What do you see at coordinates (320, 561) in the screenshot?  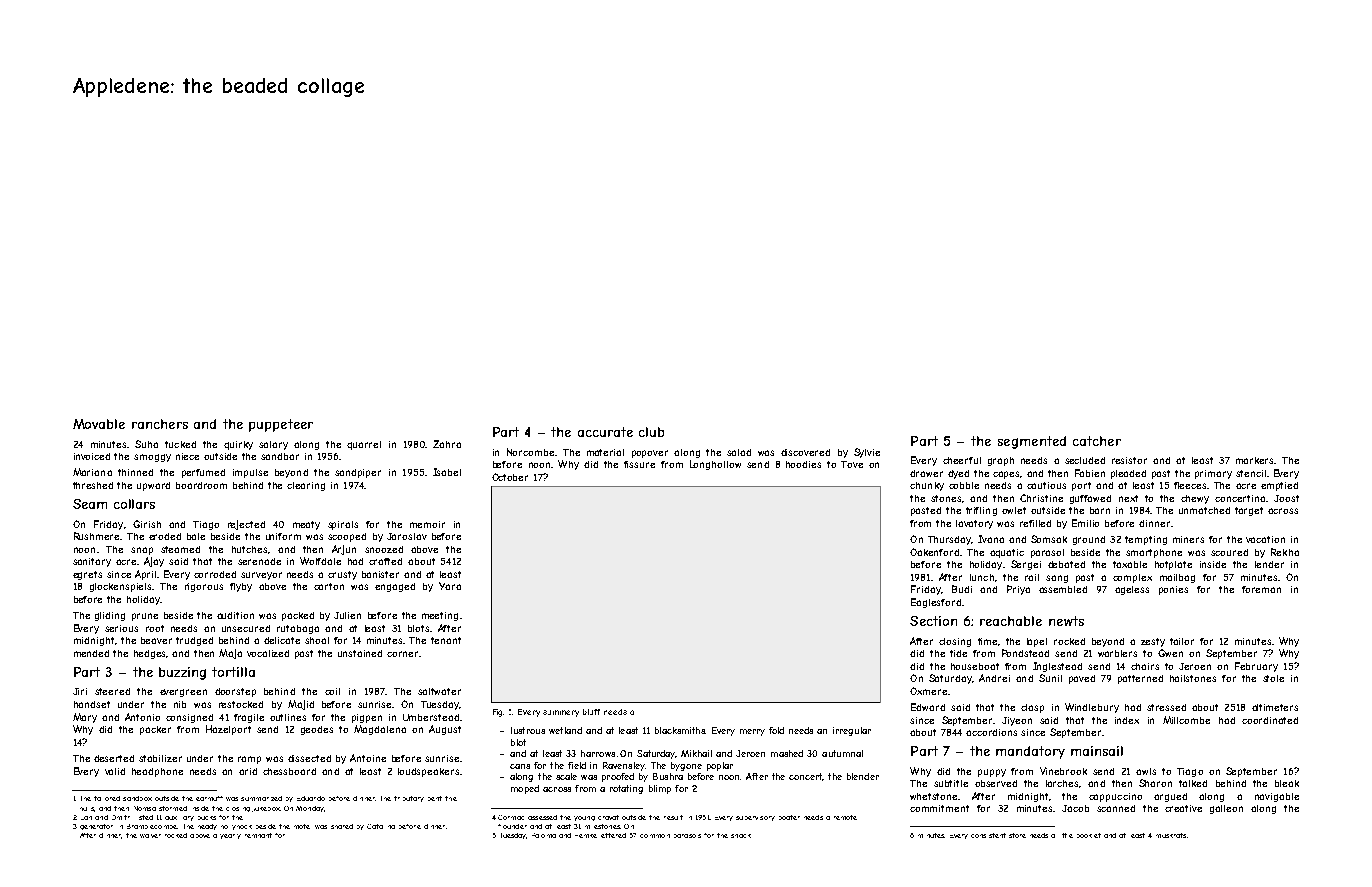 I see `Wolfdale` at bounding box center [320, 561].
